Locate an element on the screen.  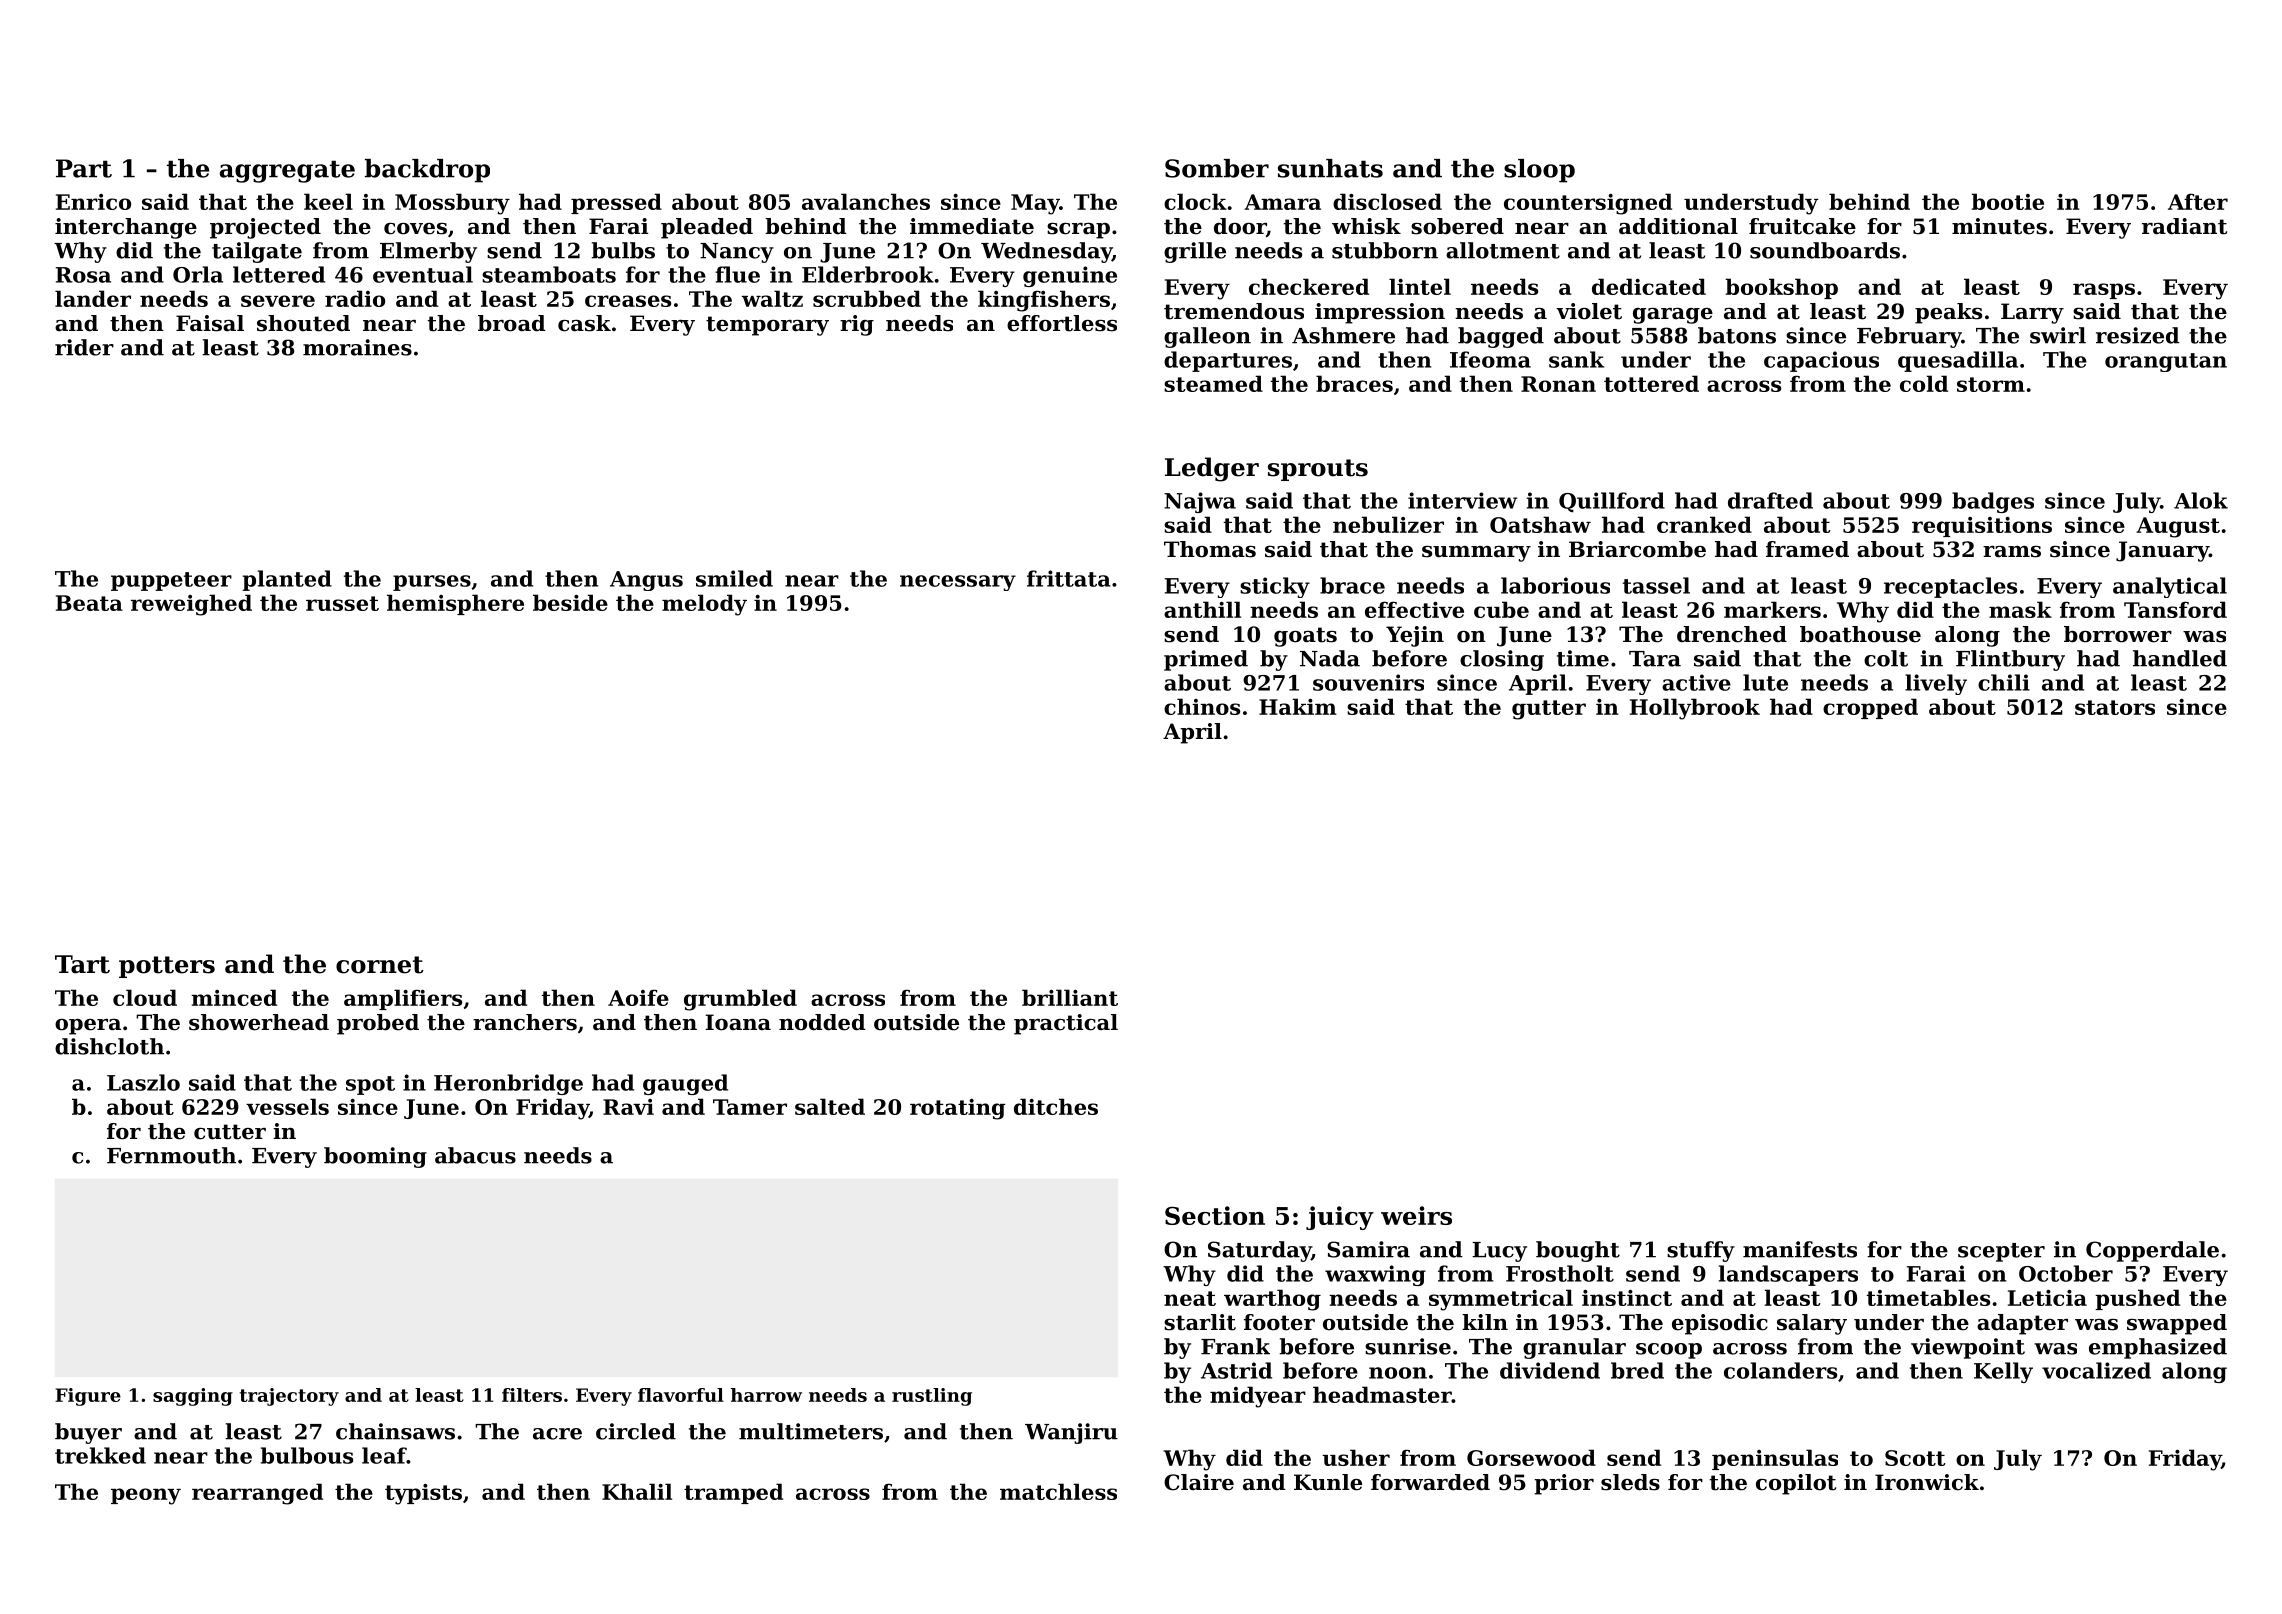
necessary is located at coordinates (958, 583).
